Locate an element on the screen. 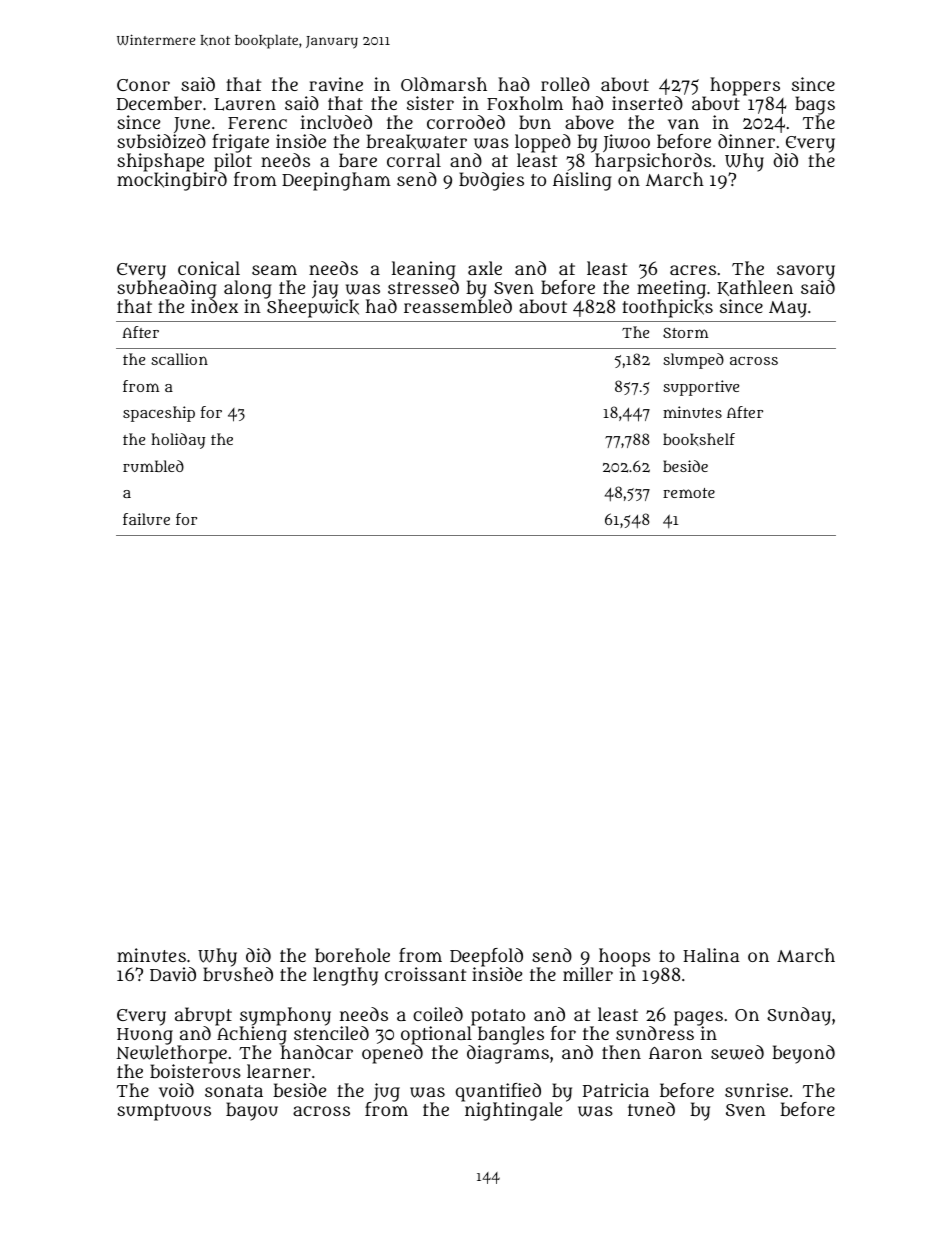  brushed is located at coordinates (238, 974).
